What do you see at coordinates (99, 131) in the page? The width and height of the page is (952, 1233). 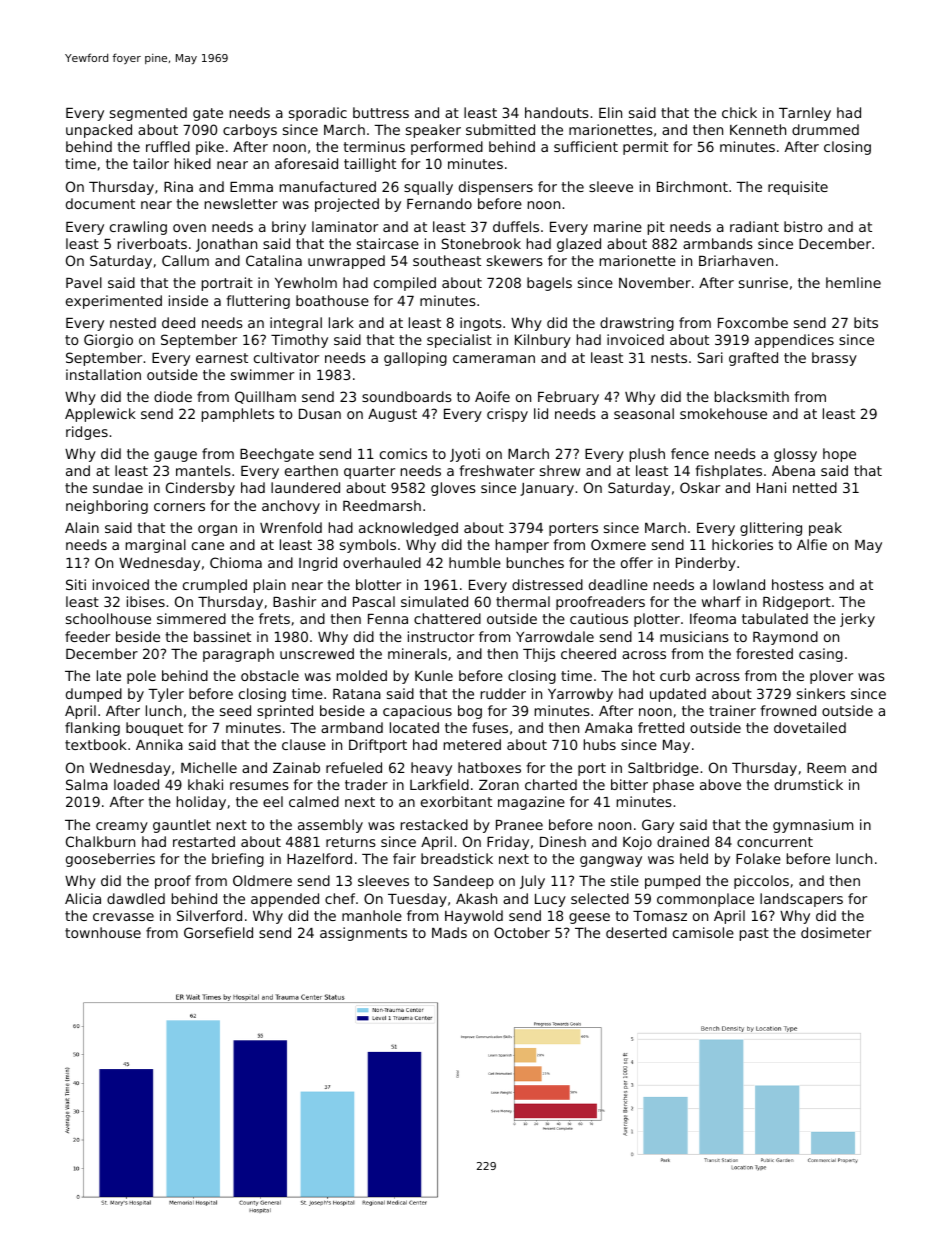 I see `unpacked` at bounding box center [99, 131].
